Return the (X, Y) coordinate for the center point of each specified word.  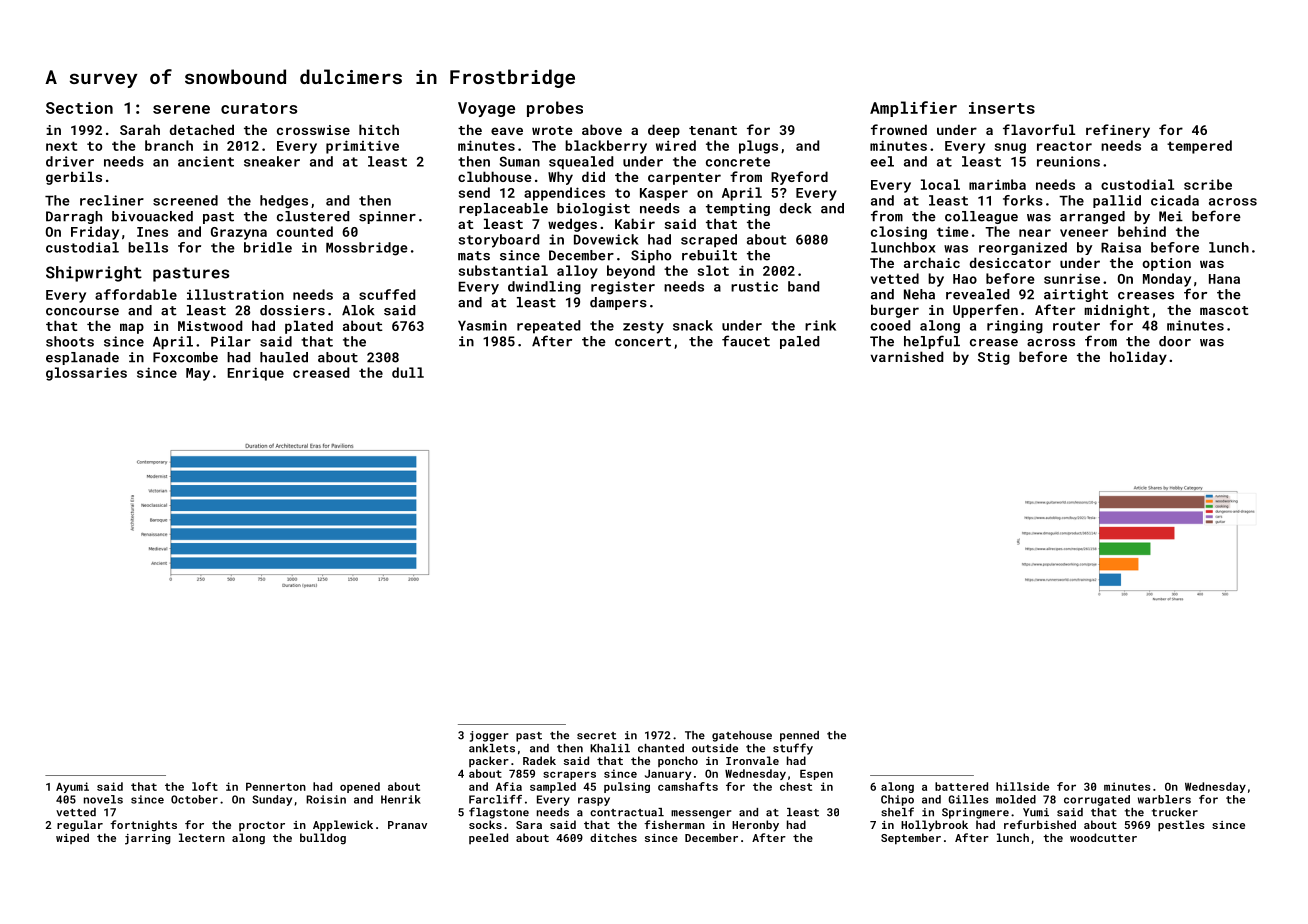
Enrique (255, 374)
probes (555, 109)
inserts (1002, 108)
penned (799, 736)
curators (259, 108)
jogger (489, 736)
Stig (994, 358)
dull (408, 372)
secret (596, 736)
